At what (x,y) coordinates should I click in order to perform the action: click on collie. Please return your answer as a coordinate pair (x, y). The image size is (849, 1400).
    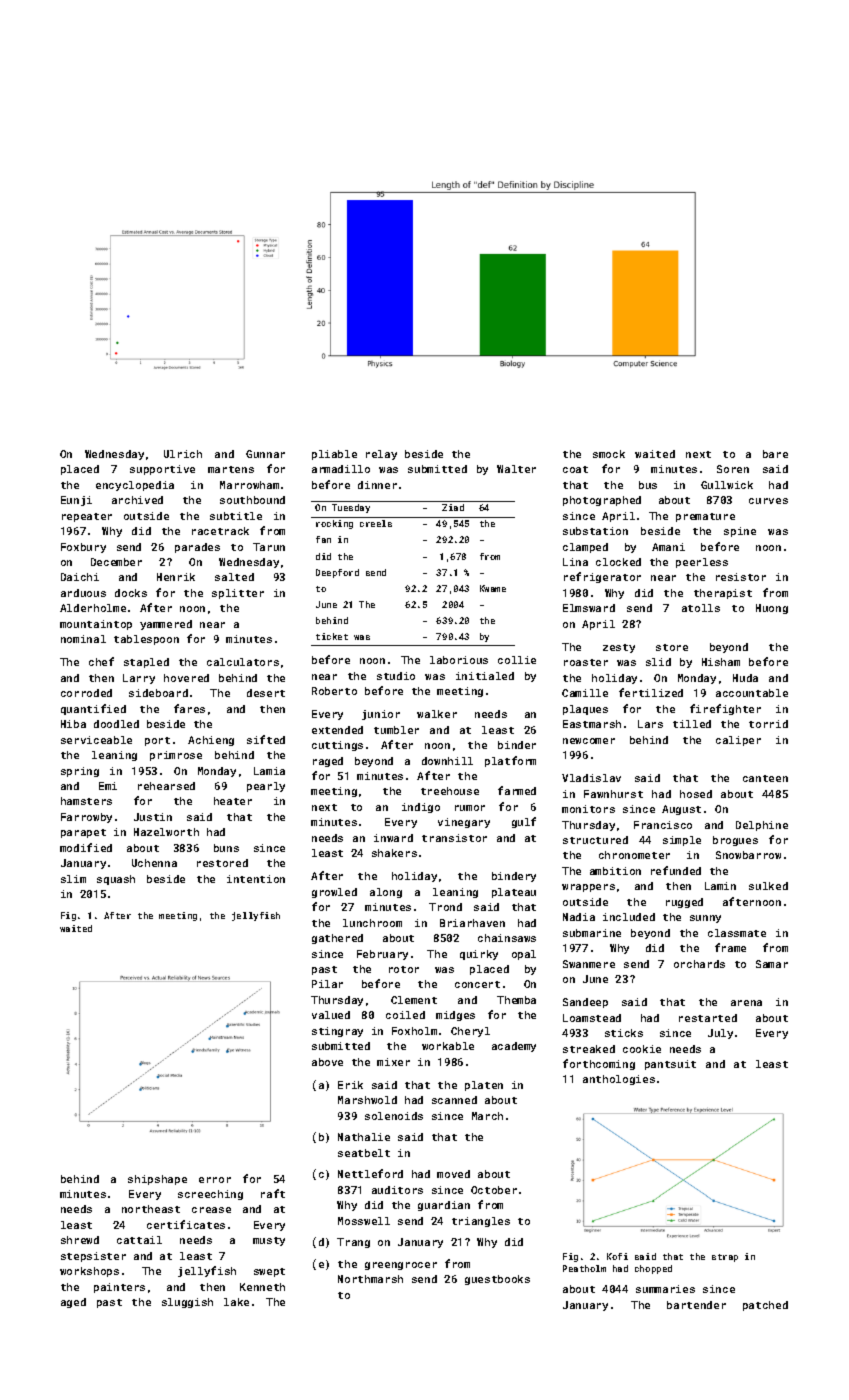
    Looking at the image, I should click on (517, 660).
